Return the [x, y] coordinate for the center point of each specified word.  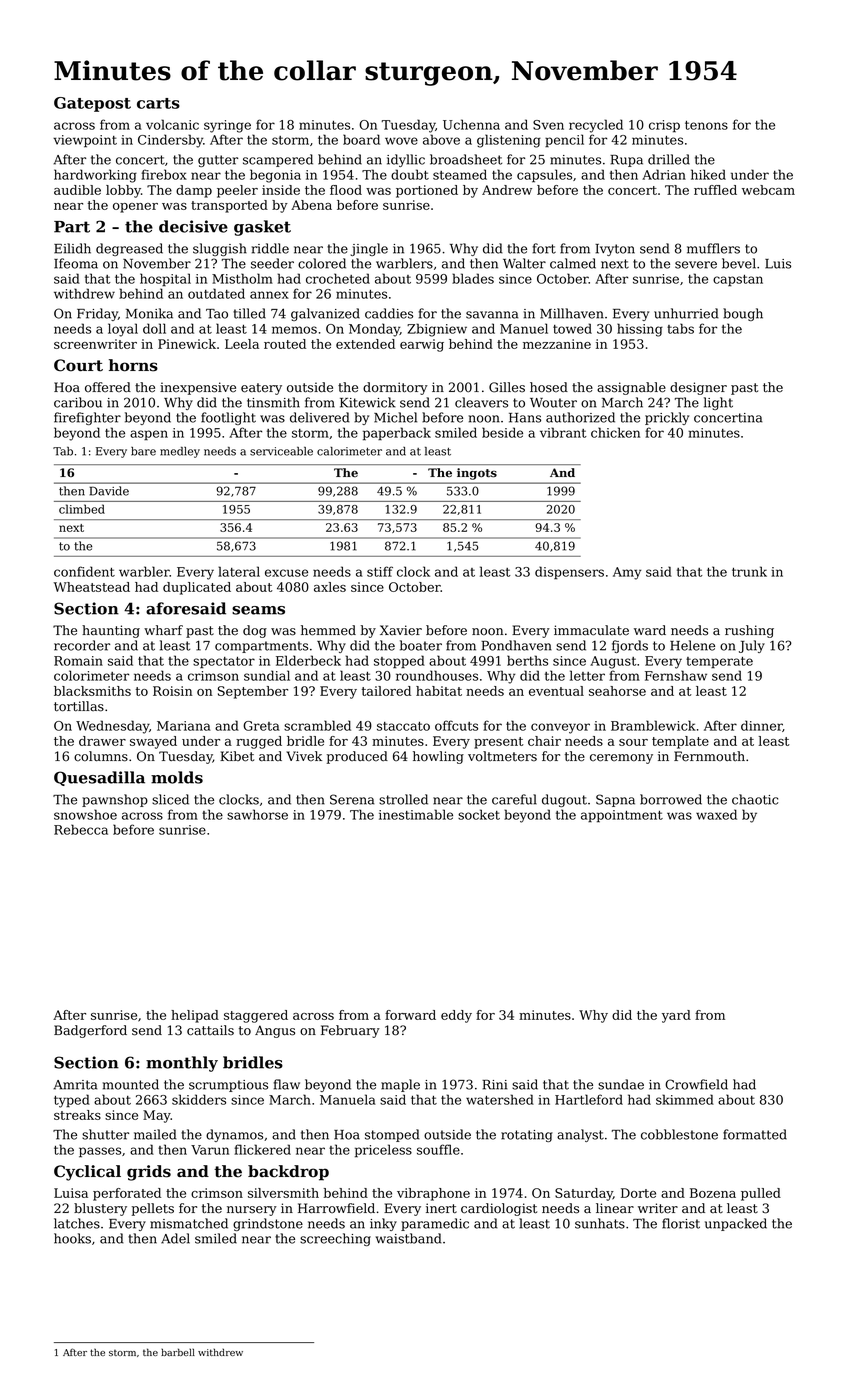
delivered [320, 417]
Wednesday [112, 727]
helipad [195, 1016]
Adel [175, 1238]
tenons [706, 125]
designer [698, 388]
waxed [716, 814]
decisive [193, 226]
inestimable [416, 814]
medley [180, 452]
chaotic [755, 799]
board [361, 139]
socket [479, 814]
